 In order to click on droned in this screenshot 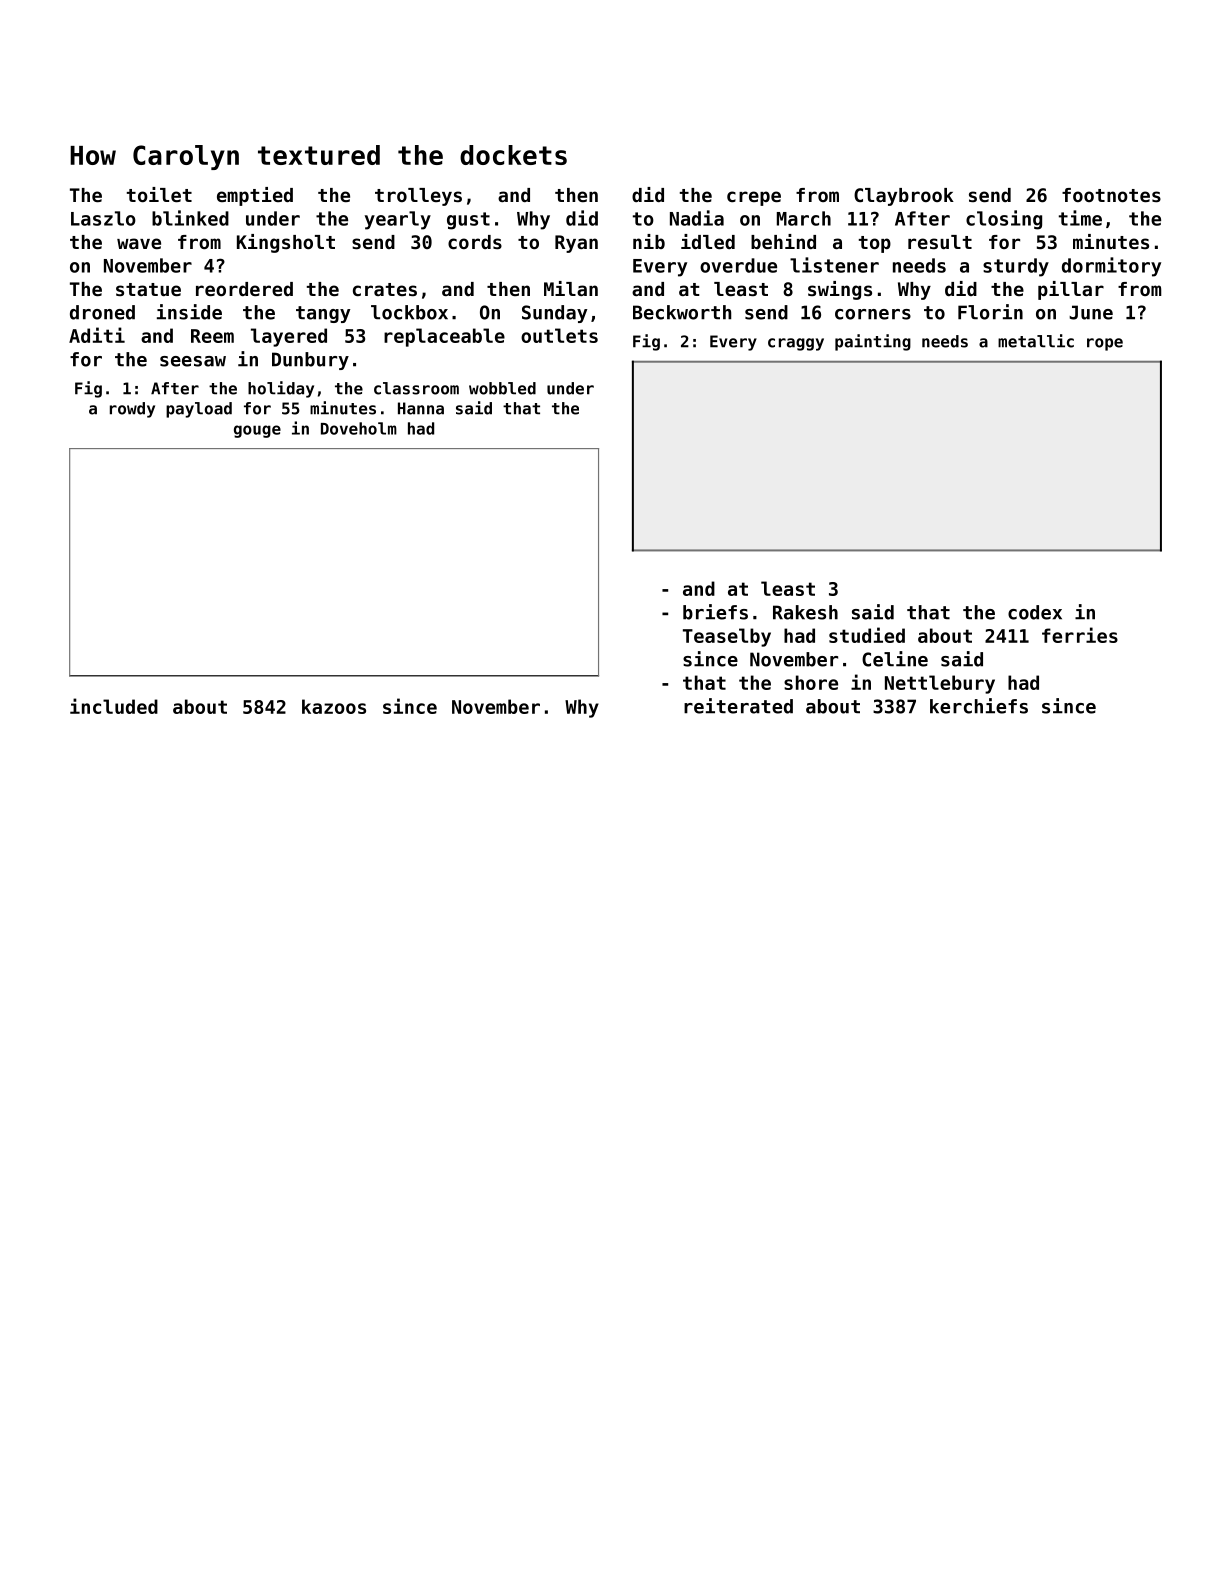, I will do `click(102, 312)`.
